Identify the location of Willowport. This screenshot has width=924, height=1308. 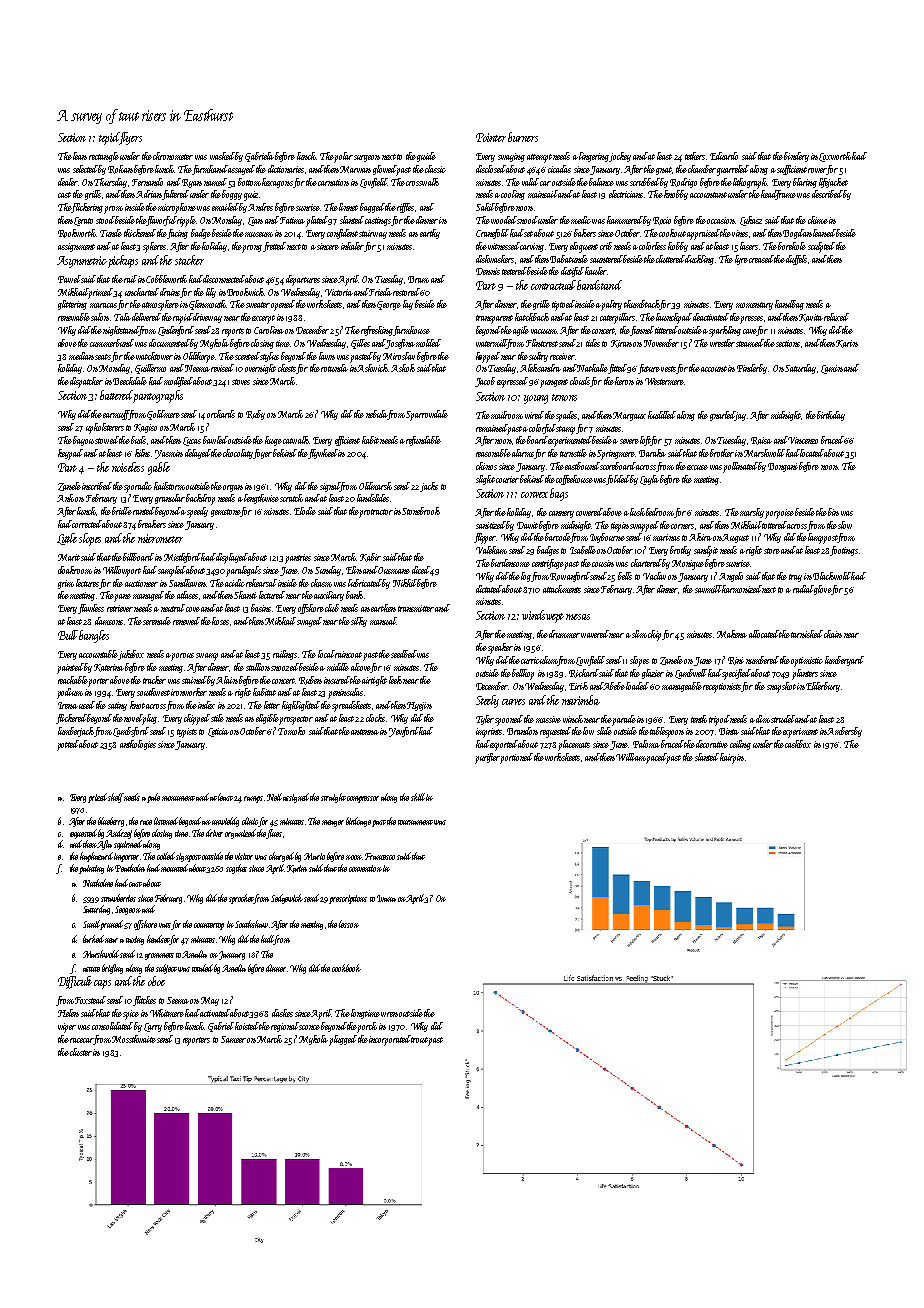
(122, 571).
